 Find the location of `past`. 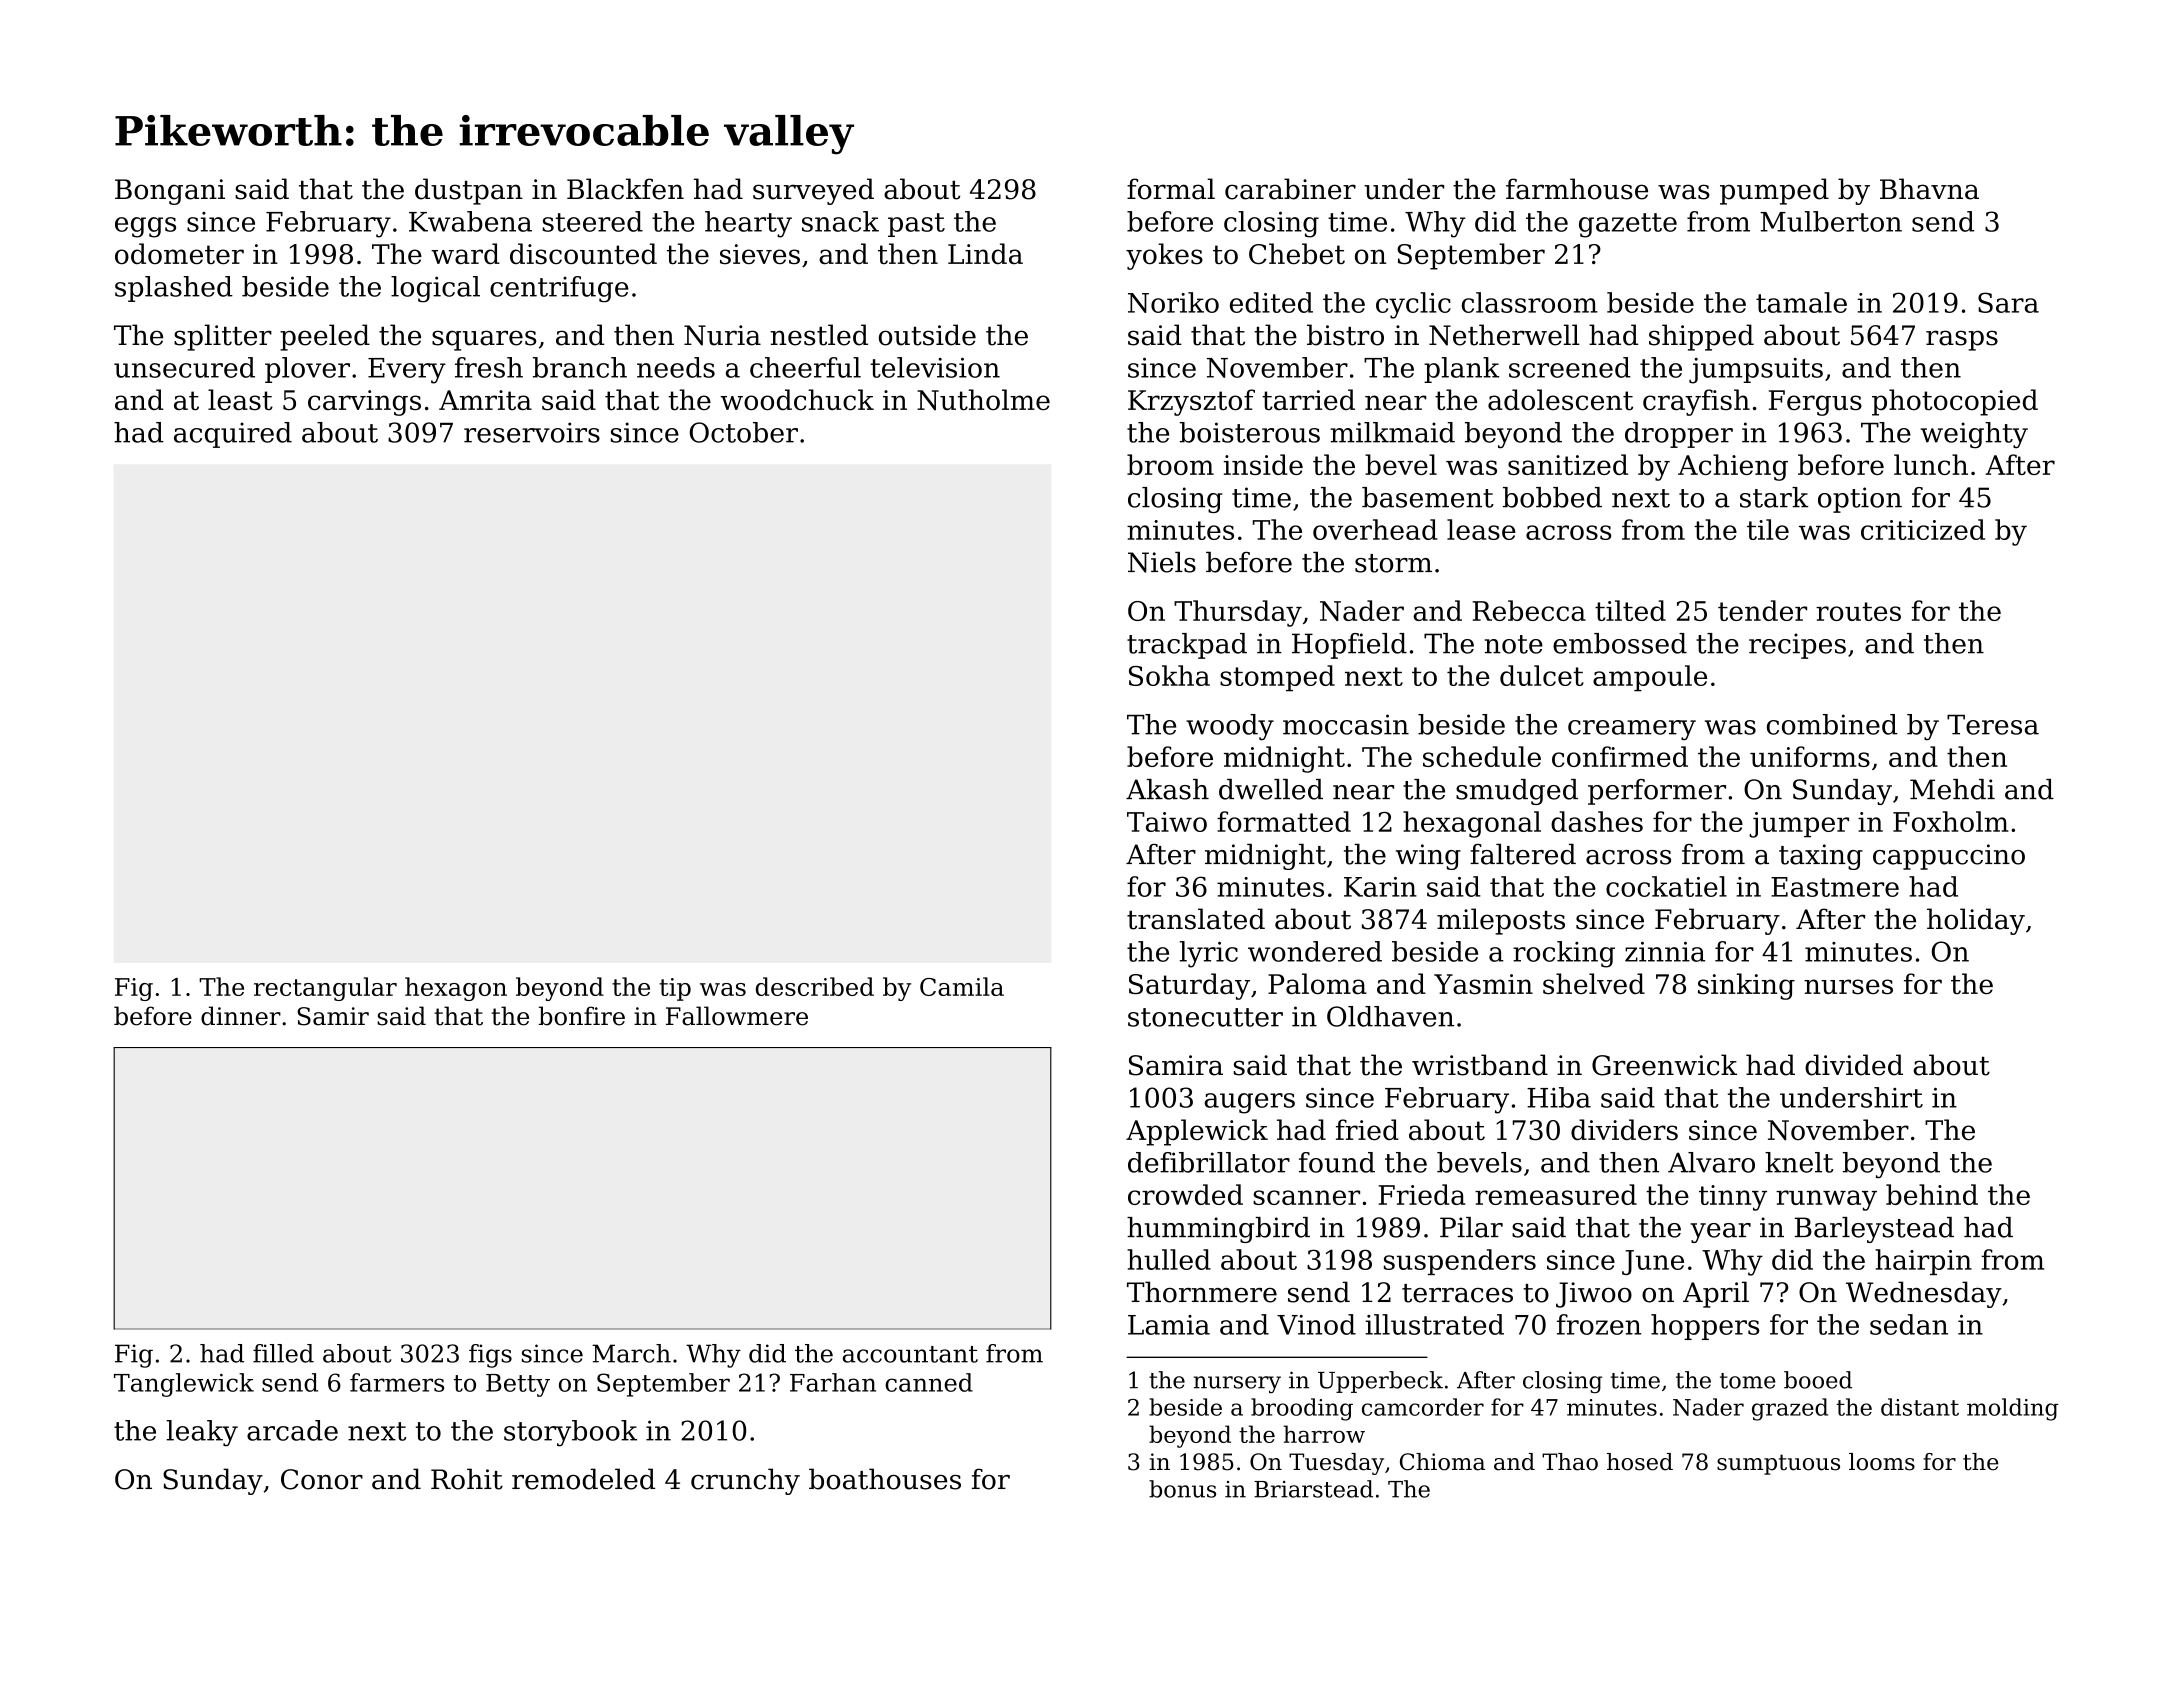

past is located at coordinates (916, 225).
